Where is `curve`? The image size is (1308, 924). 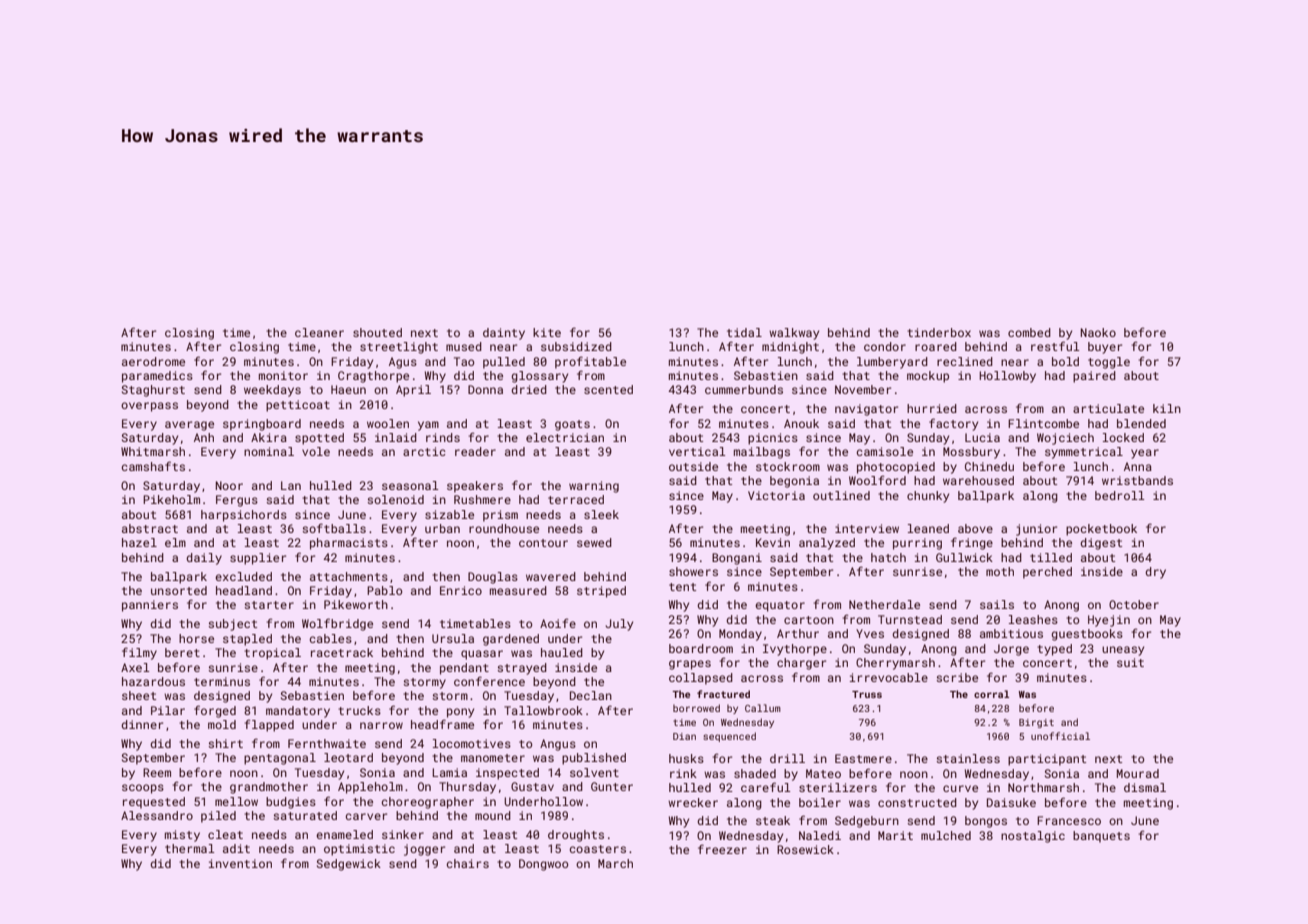 curve is located at coordinates (960, 788).
